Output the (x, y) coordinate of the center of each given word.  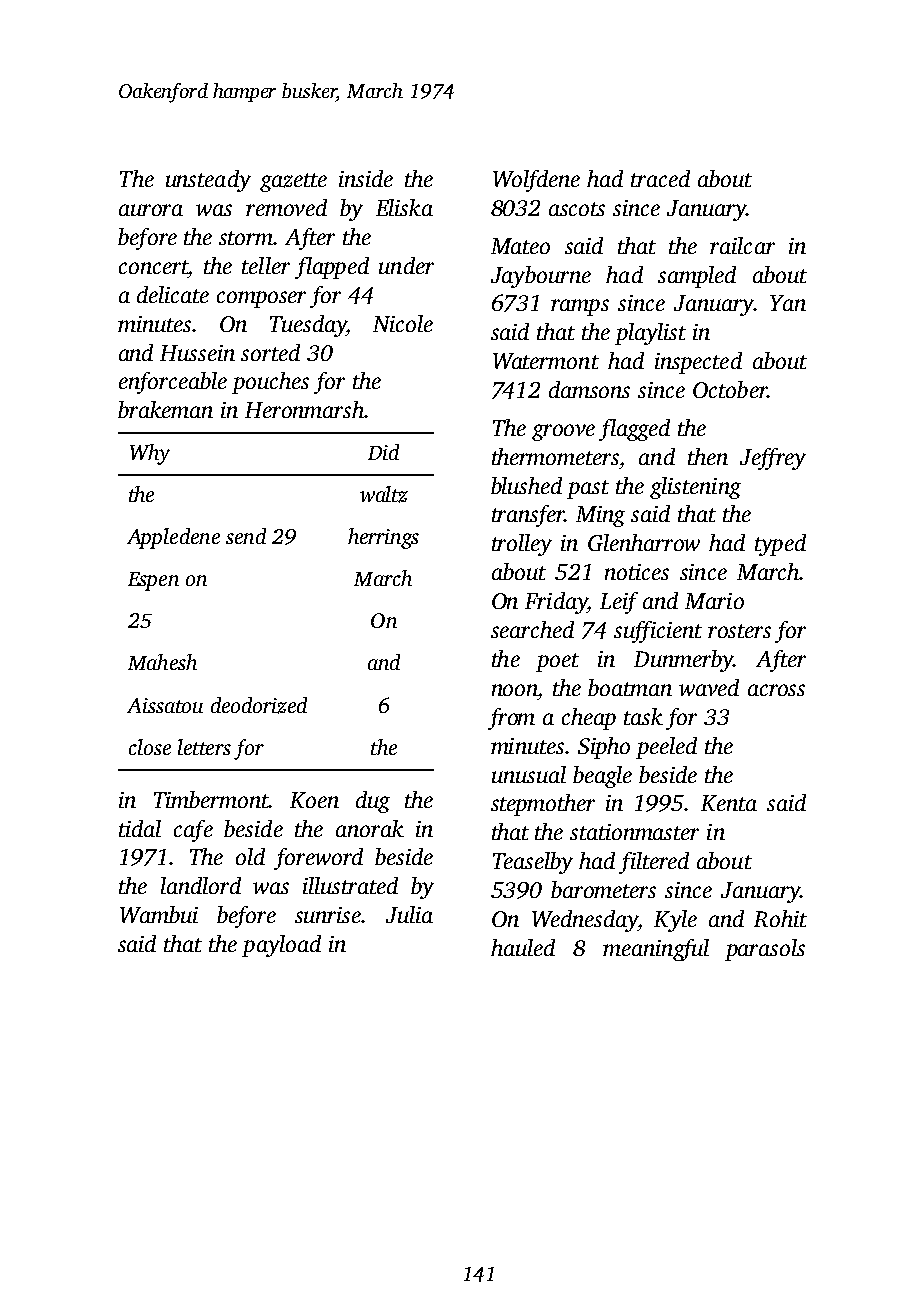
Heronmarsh (304, 409)
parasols (765, 950)
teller (266, 265)
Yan (788, 303)
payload (281, 946)
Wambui (159, 914)
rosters (739, 631)
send (246, 536)
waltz (384, 494)
